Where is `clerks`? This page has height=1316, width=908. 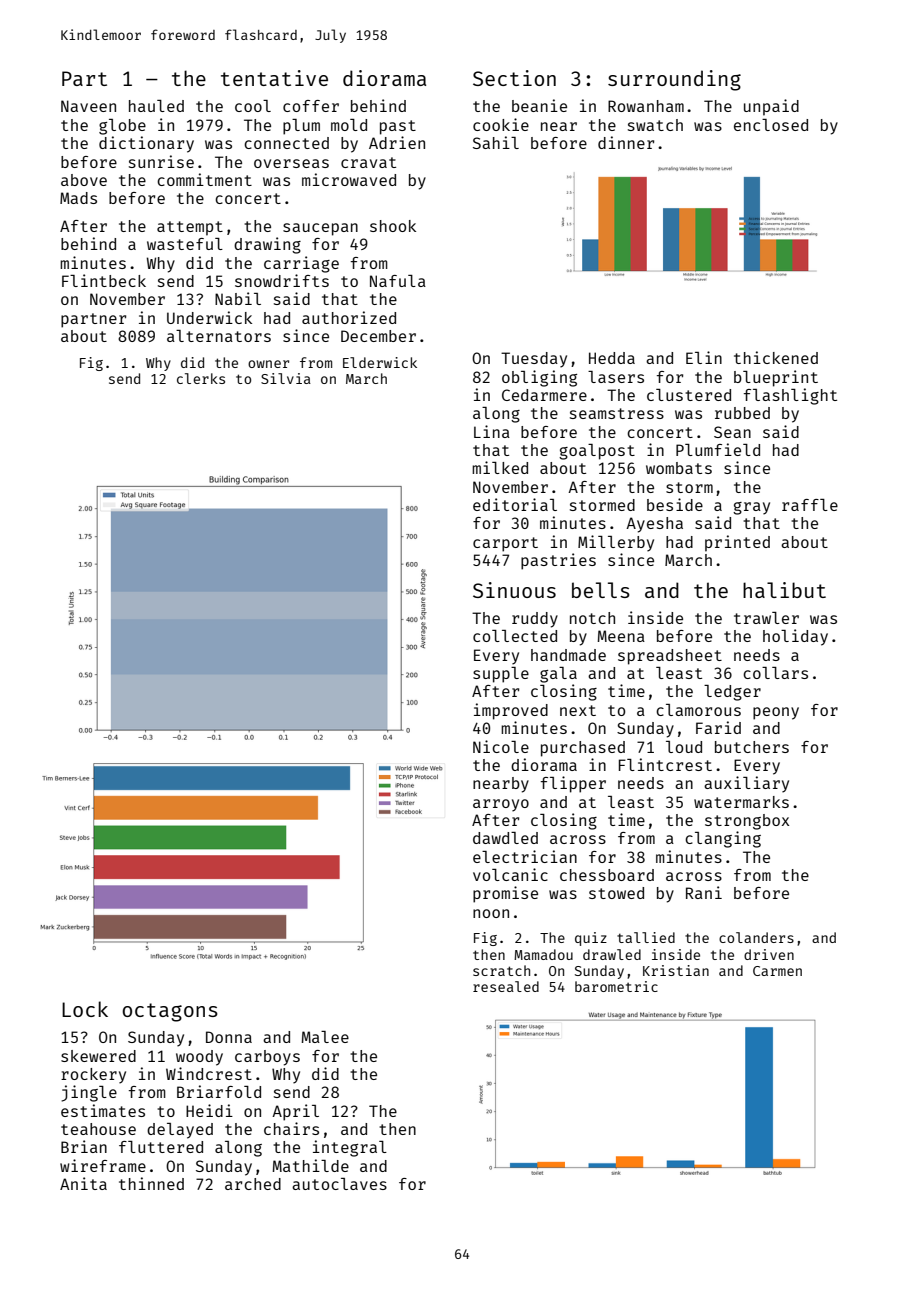
clerks is located at coordinates (201, 378).
